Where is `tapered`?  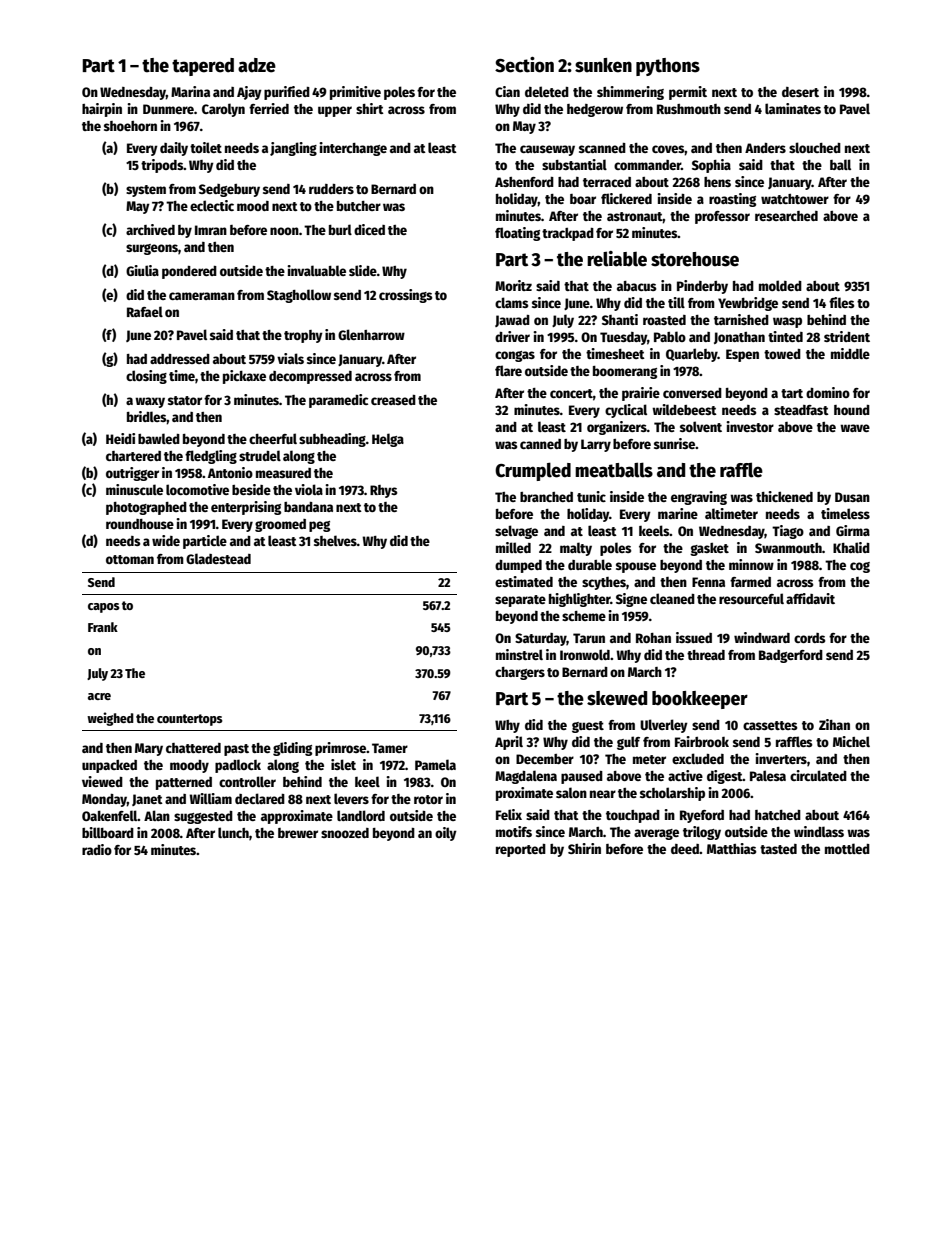
tapered is located at coordinates (203, 67).
